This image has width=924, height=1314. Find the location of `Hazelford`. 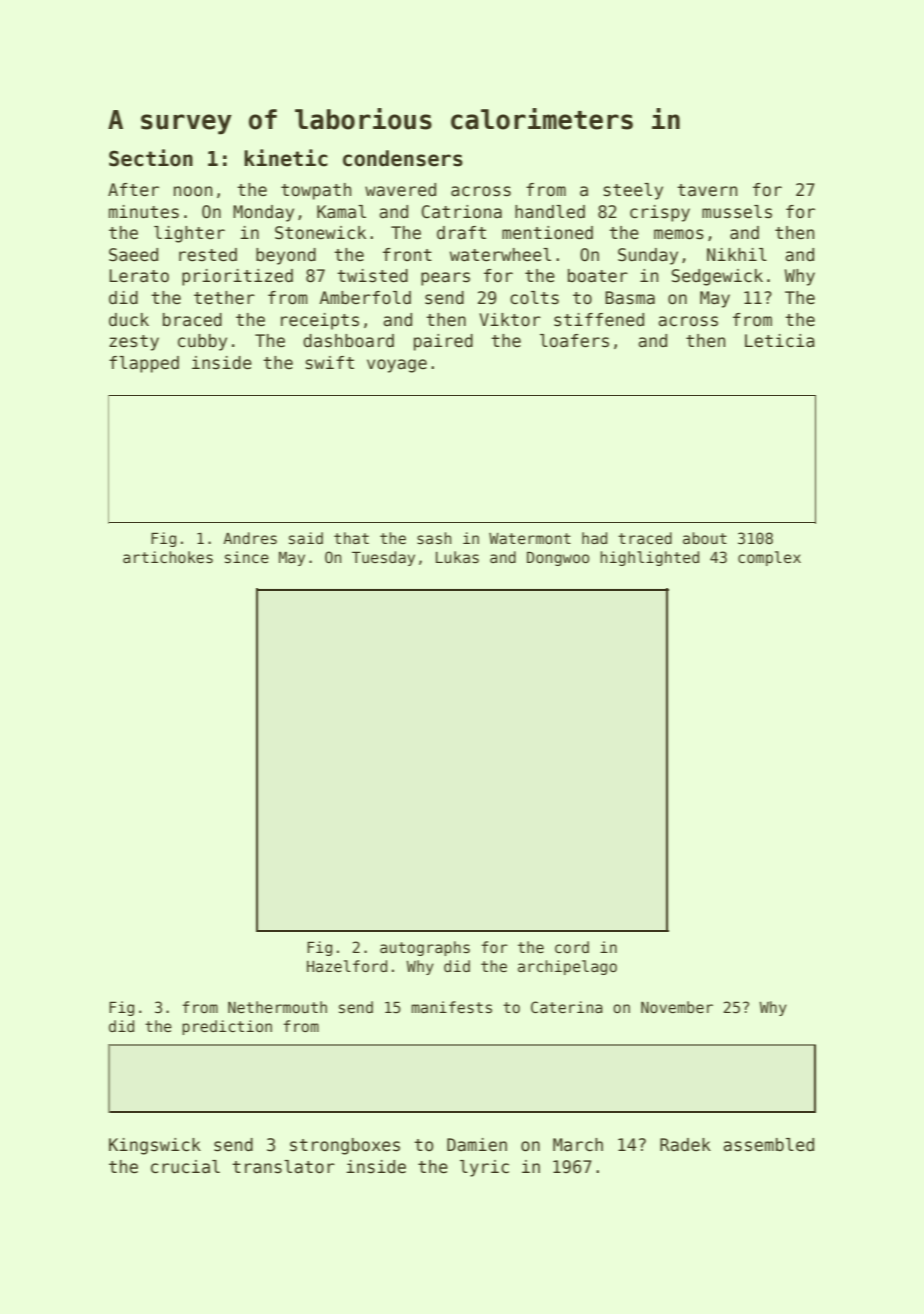

Hazelford is located at coordinates (347, 966).
